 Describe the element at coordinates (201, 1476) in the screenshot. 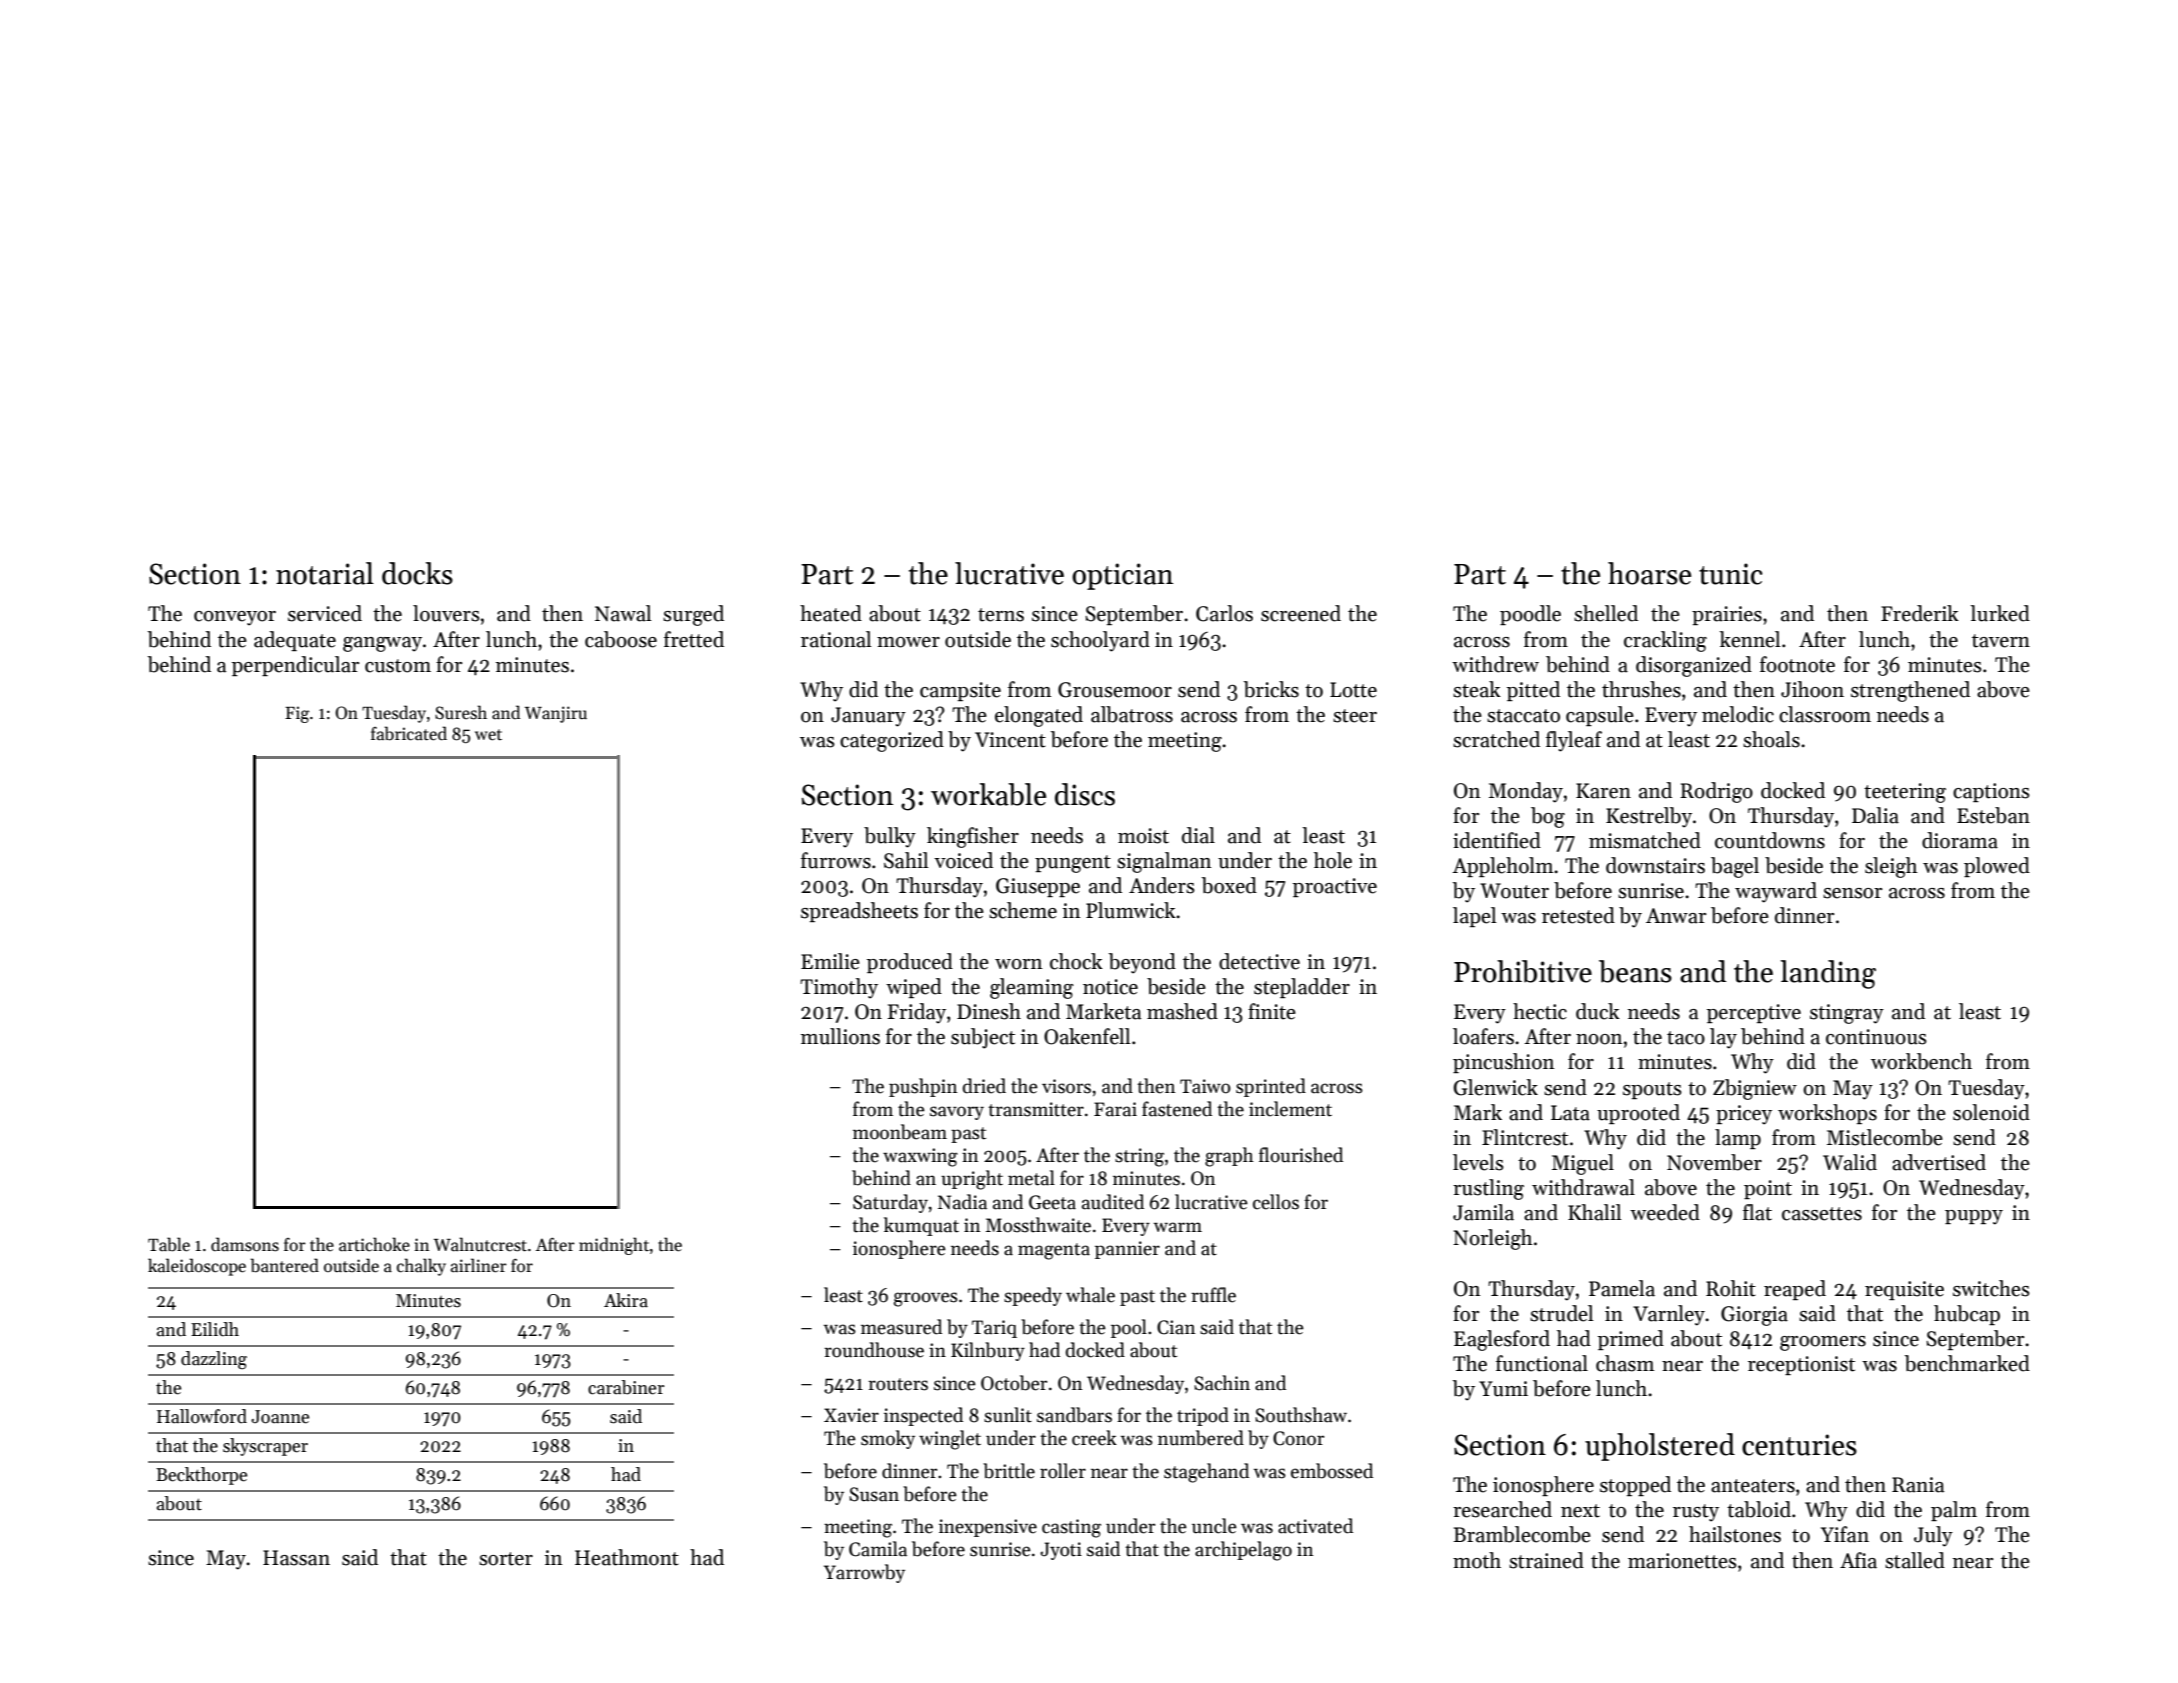

I see `Beckthorpe` at that location.
